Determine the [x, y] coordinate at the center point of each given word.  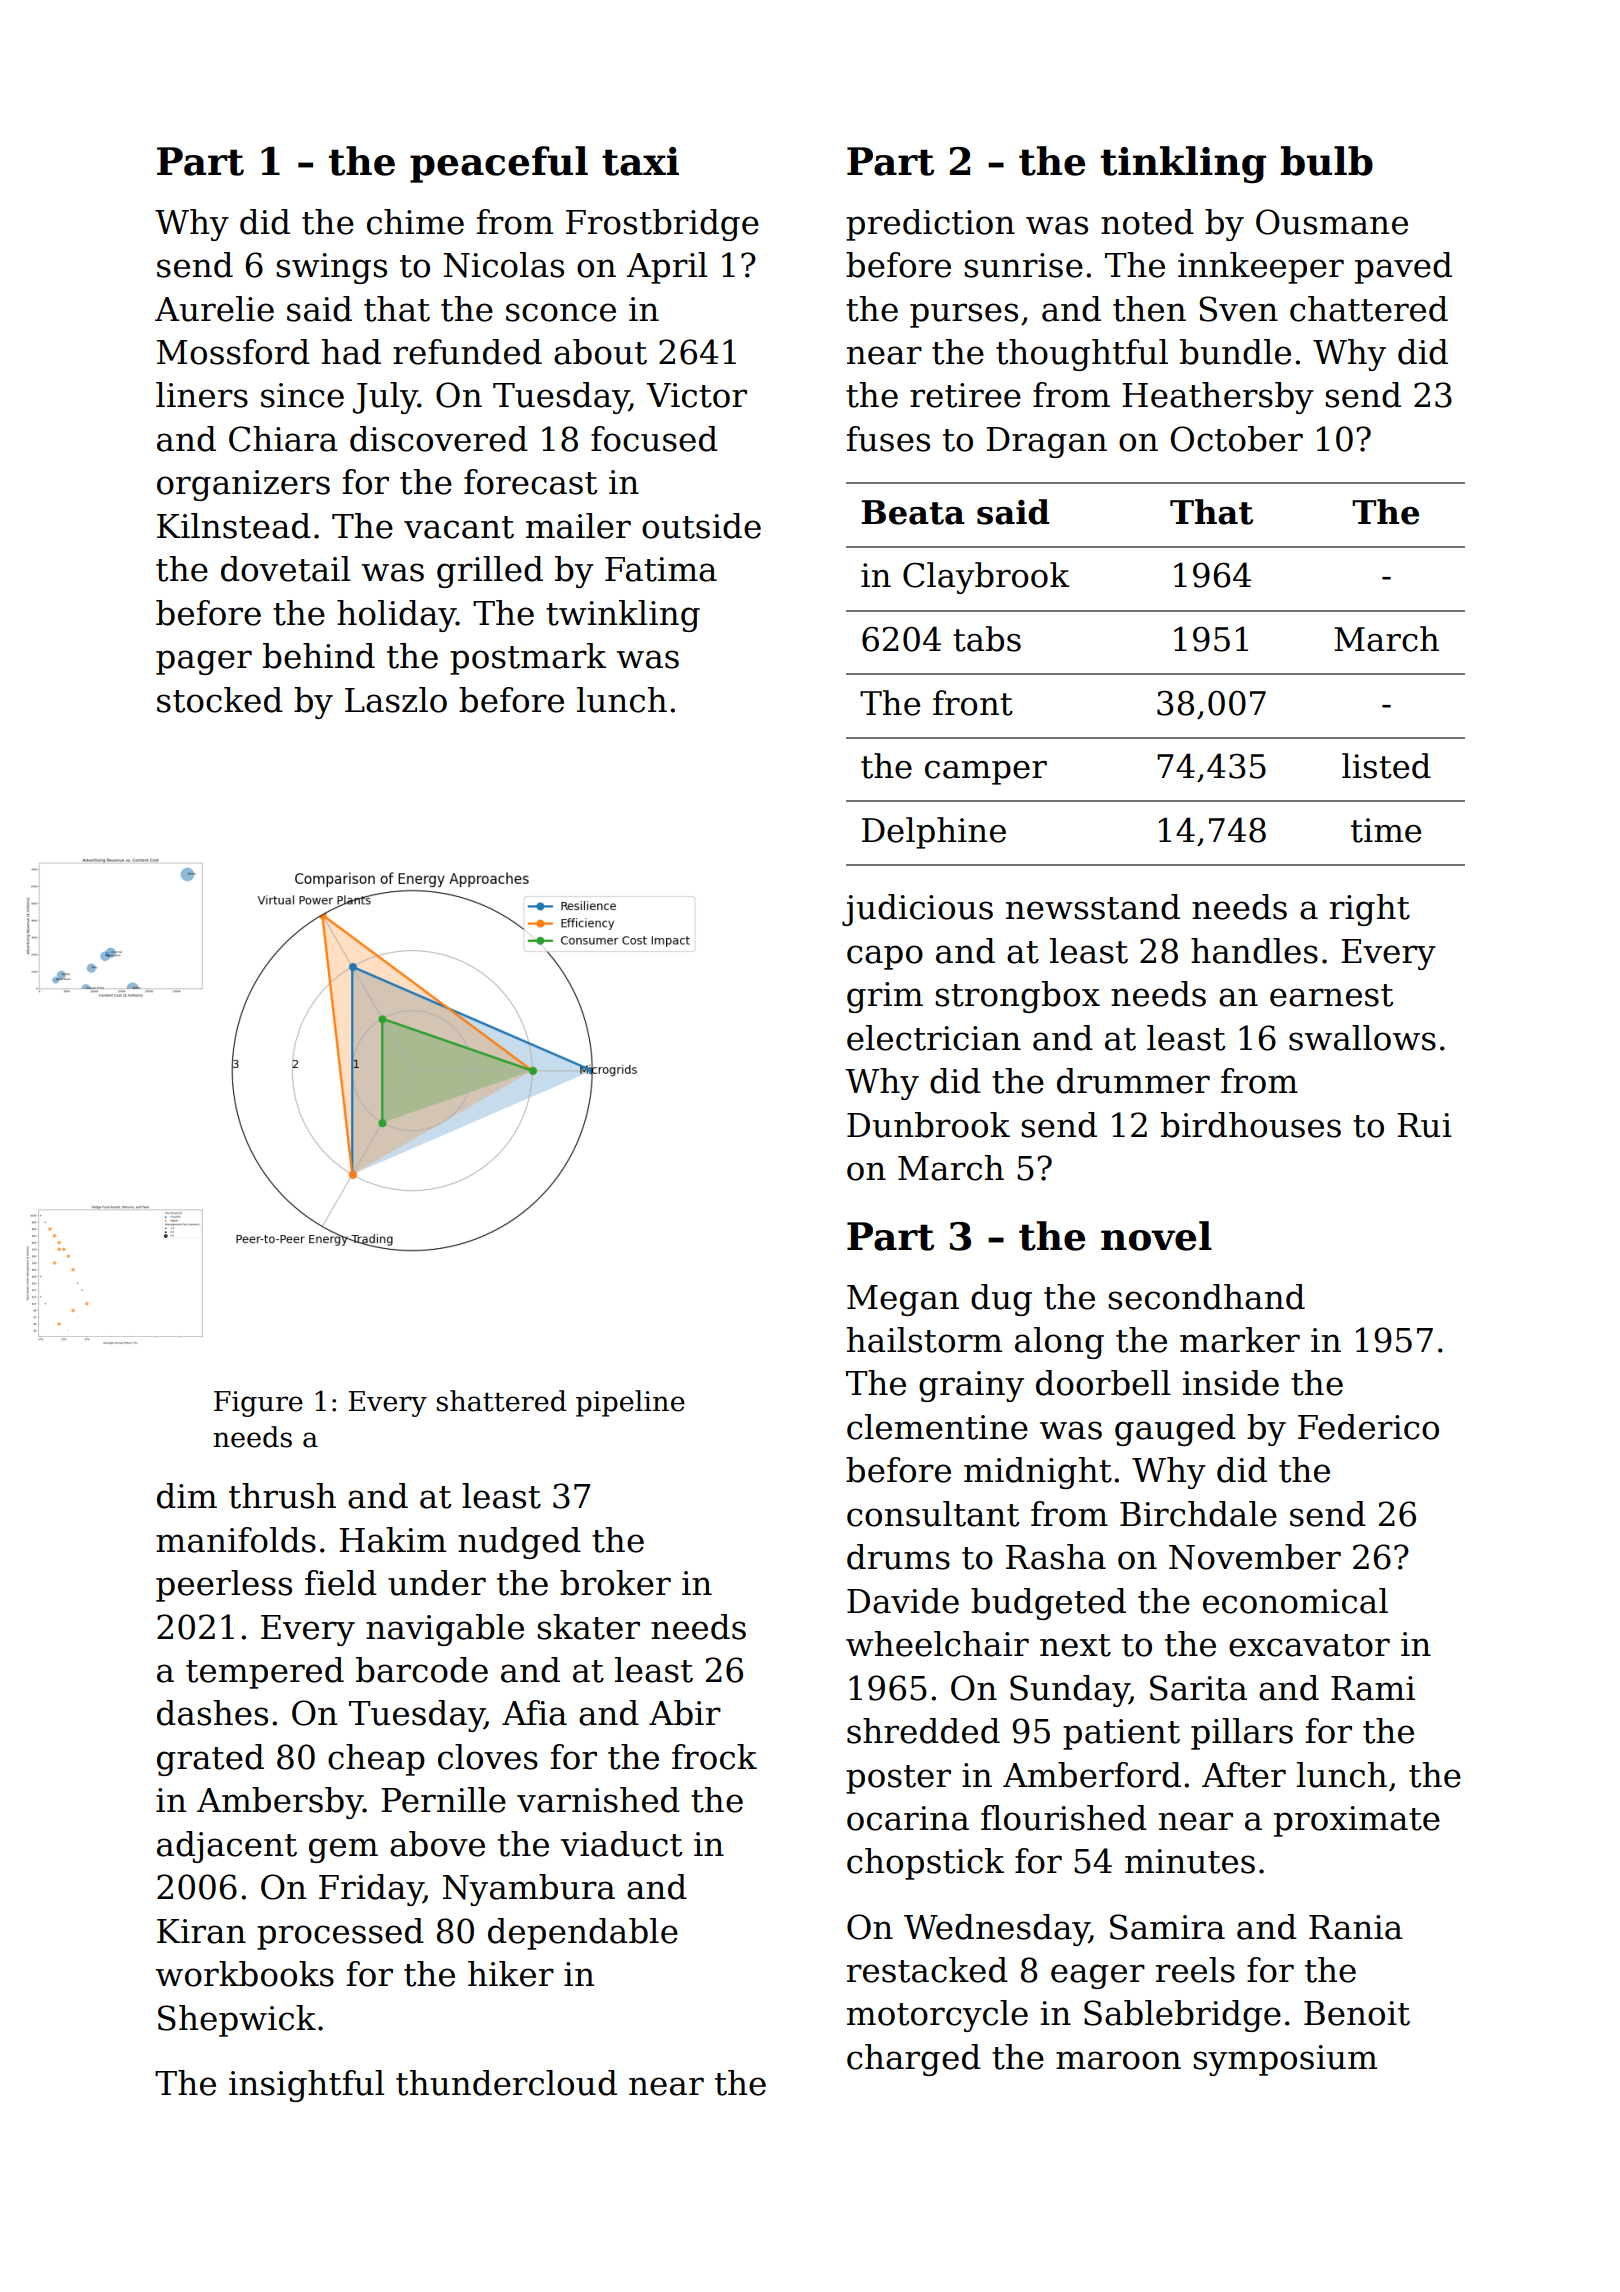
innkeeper [1261, 268]
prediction [930, 225]
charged [914, 2060]
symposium [1285, 2060]
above [437, 1844]
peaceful [499, 164]
